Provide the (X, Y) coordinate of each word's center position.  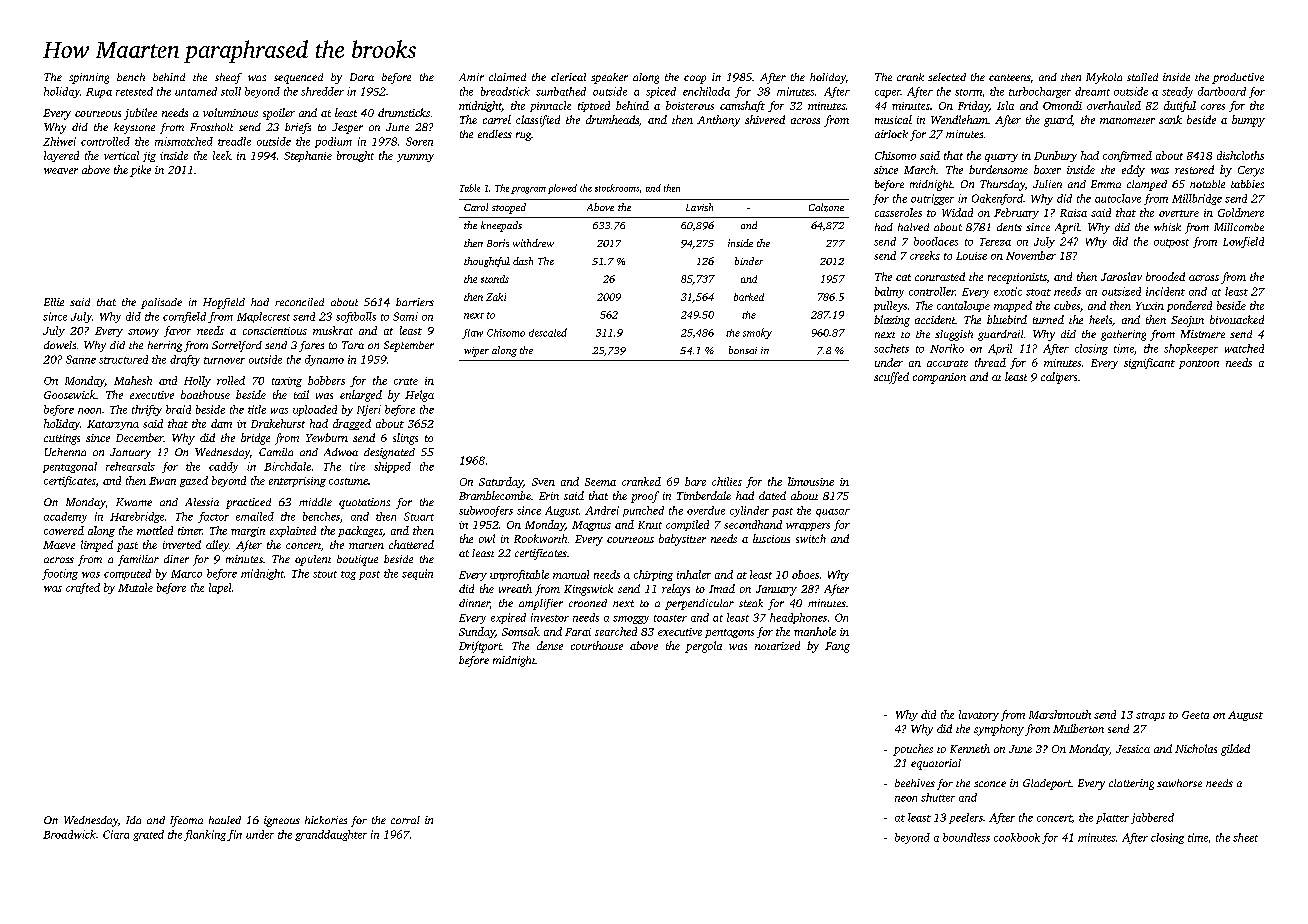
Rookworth (540, 538)
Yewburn (327, 437)
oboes (805, 574)
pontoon (1199, 364)
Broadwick (69, 834)
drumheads (612, 119)
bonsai (743, 350)
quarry (1001, 158)
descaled (548, 332)
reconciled (299, 302)
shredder (322, 91)
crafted (83, 588)
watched (1244, 348)
